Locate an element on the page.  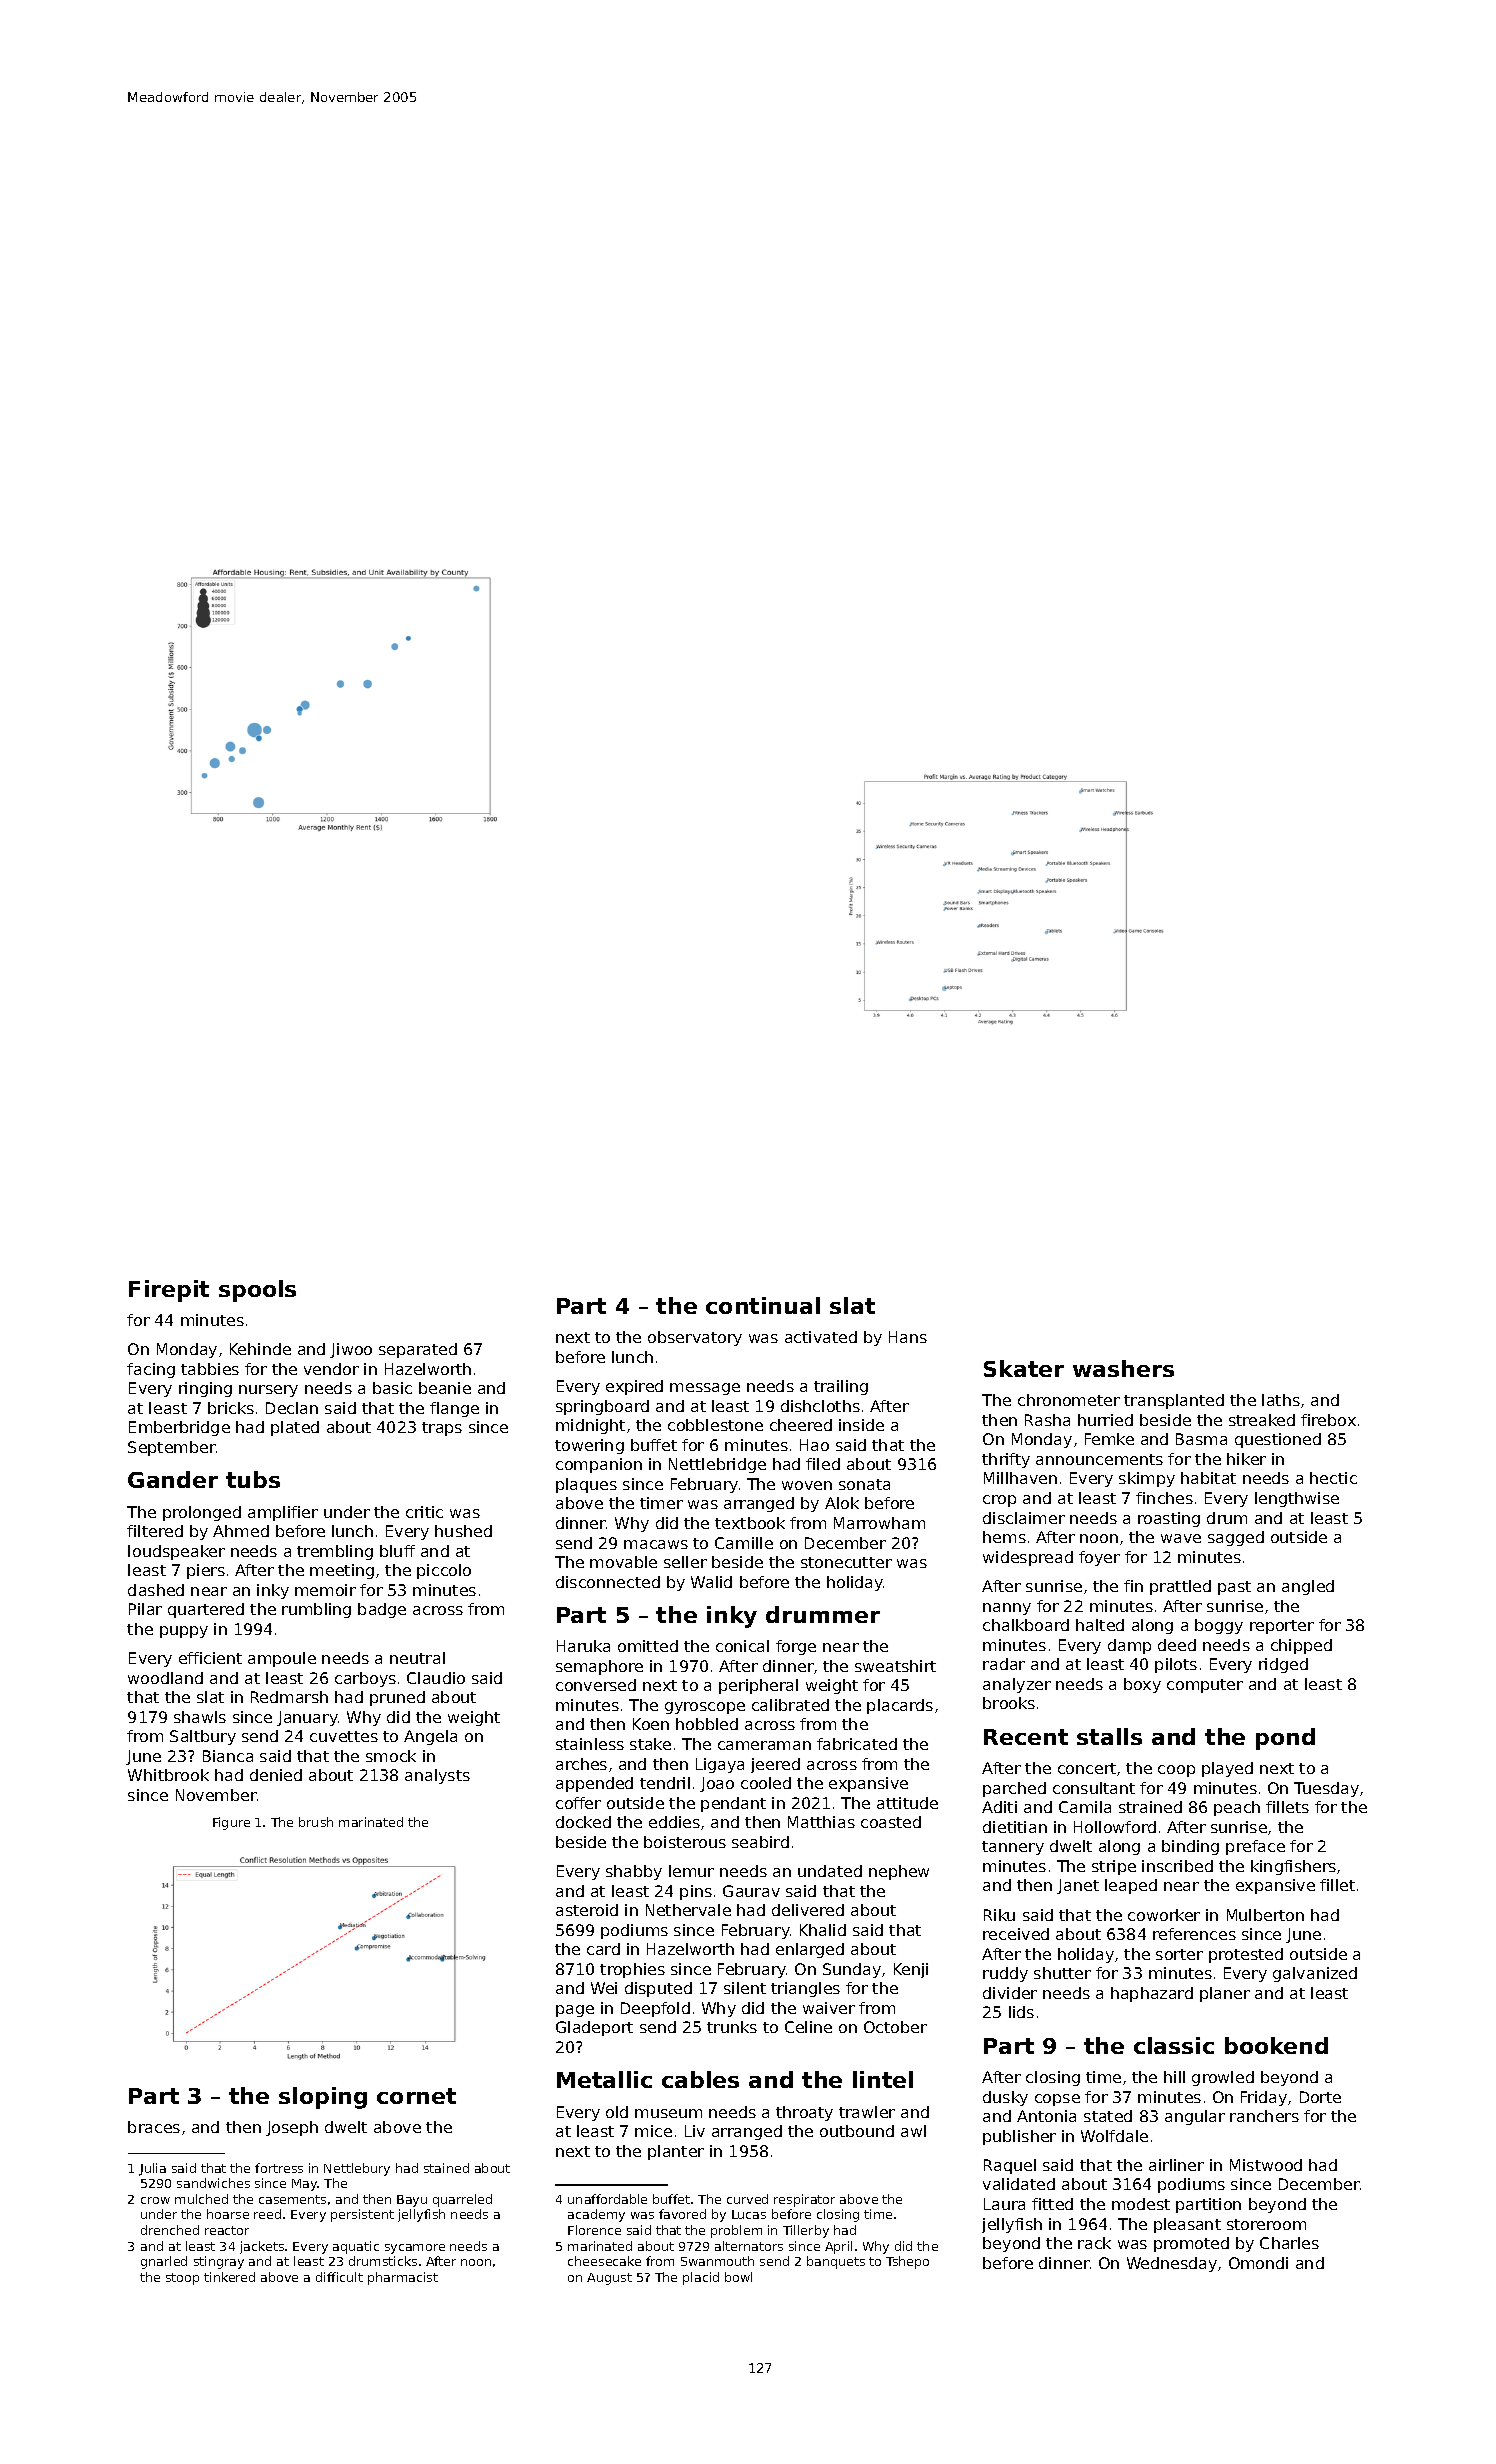
washers is located at coordinates (1123, 1368).
